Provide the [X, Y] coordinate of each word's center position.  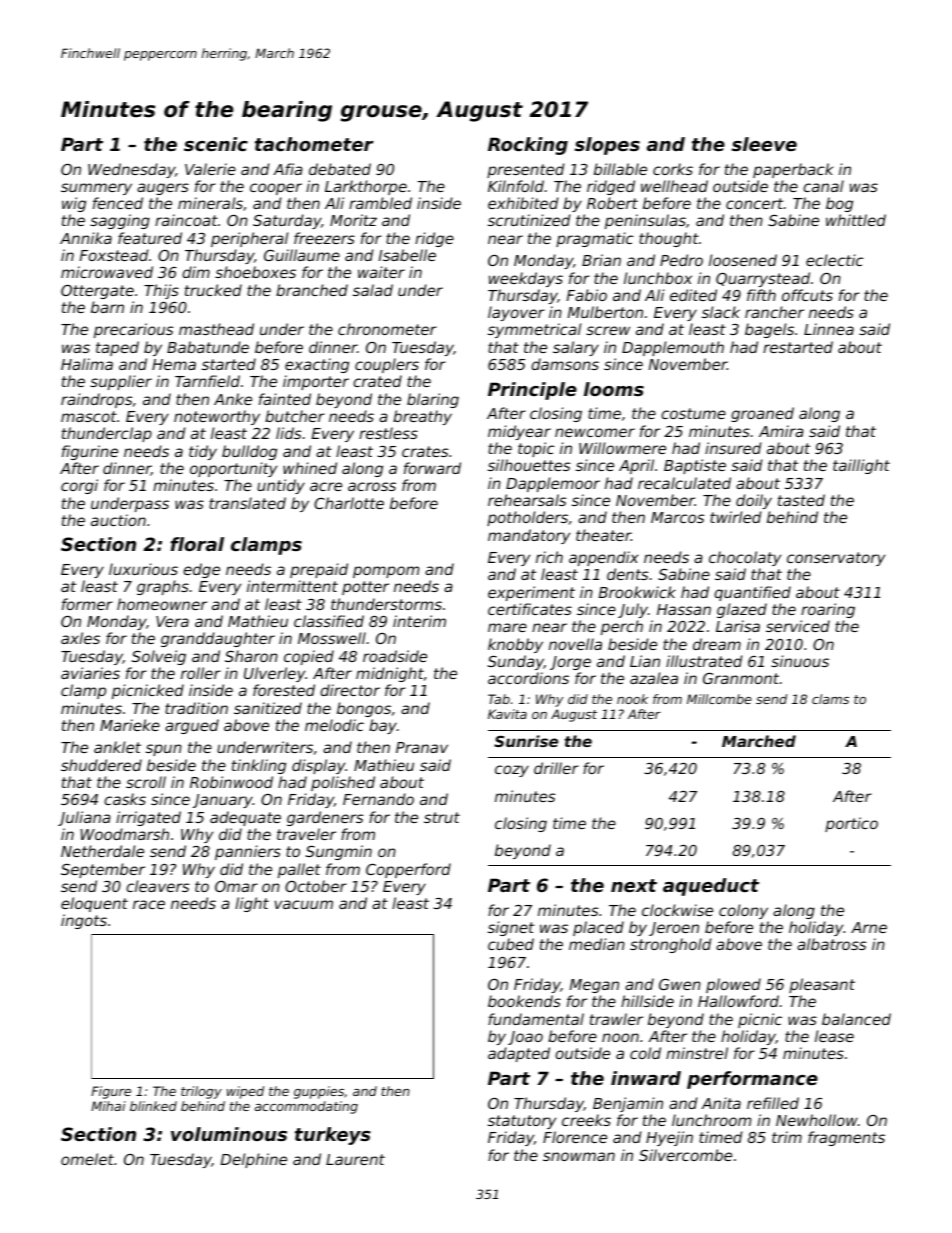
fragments [846, 1138]
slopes [607, 146]
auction [118, 520]
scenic [216, 144]
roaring [828, 610]
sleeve [764, 144]
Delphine [254, 1160]
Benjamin [628, 1104]
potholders [527, 518]
